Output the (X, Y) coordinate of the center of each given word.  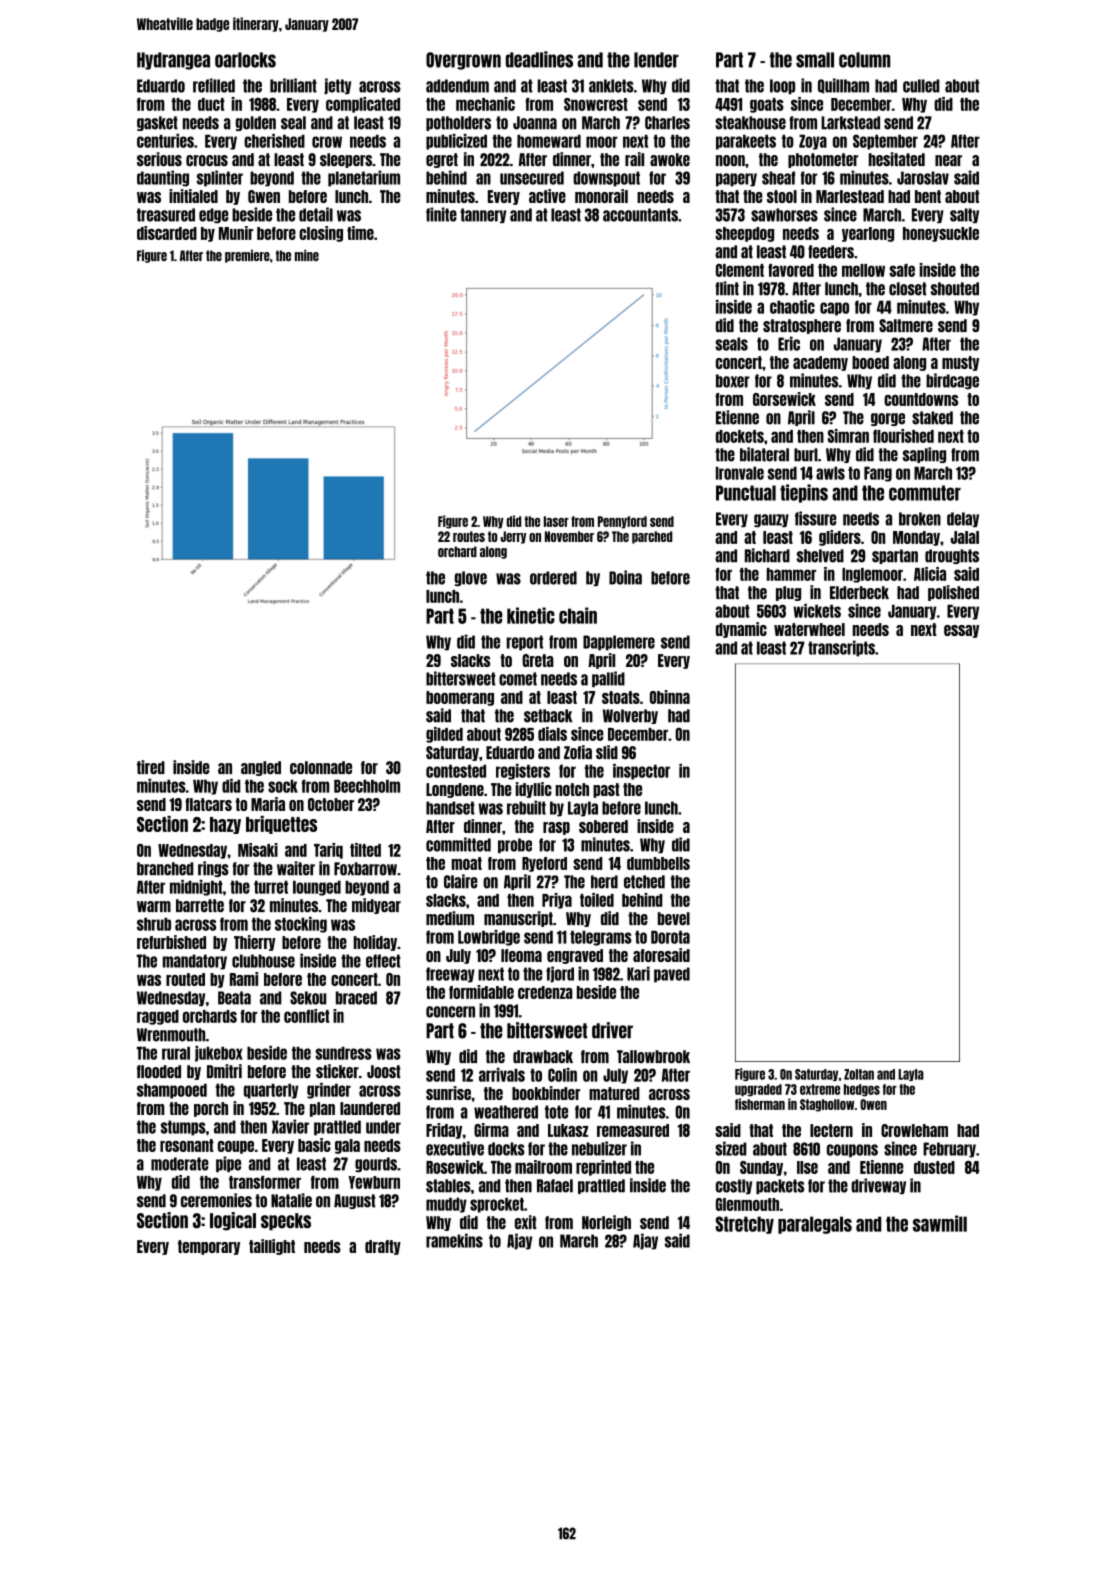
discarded (167, 233)
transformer (265, 1182)
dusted (934, 1167)
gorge (888, 419)
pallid (608, 679)
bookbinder (546, 1093)
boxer (733, 381)
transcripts (841, 648)
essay (961, 631)
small (815, 60)
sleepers (346, 160)
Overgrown (463, 61)
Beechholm (367, 786)
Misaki (258, 850)
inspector (641, 772)
